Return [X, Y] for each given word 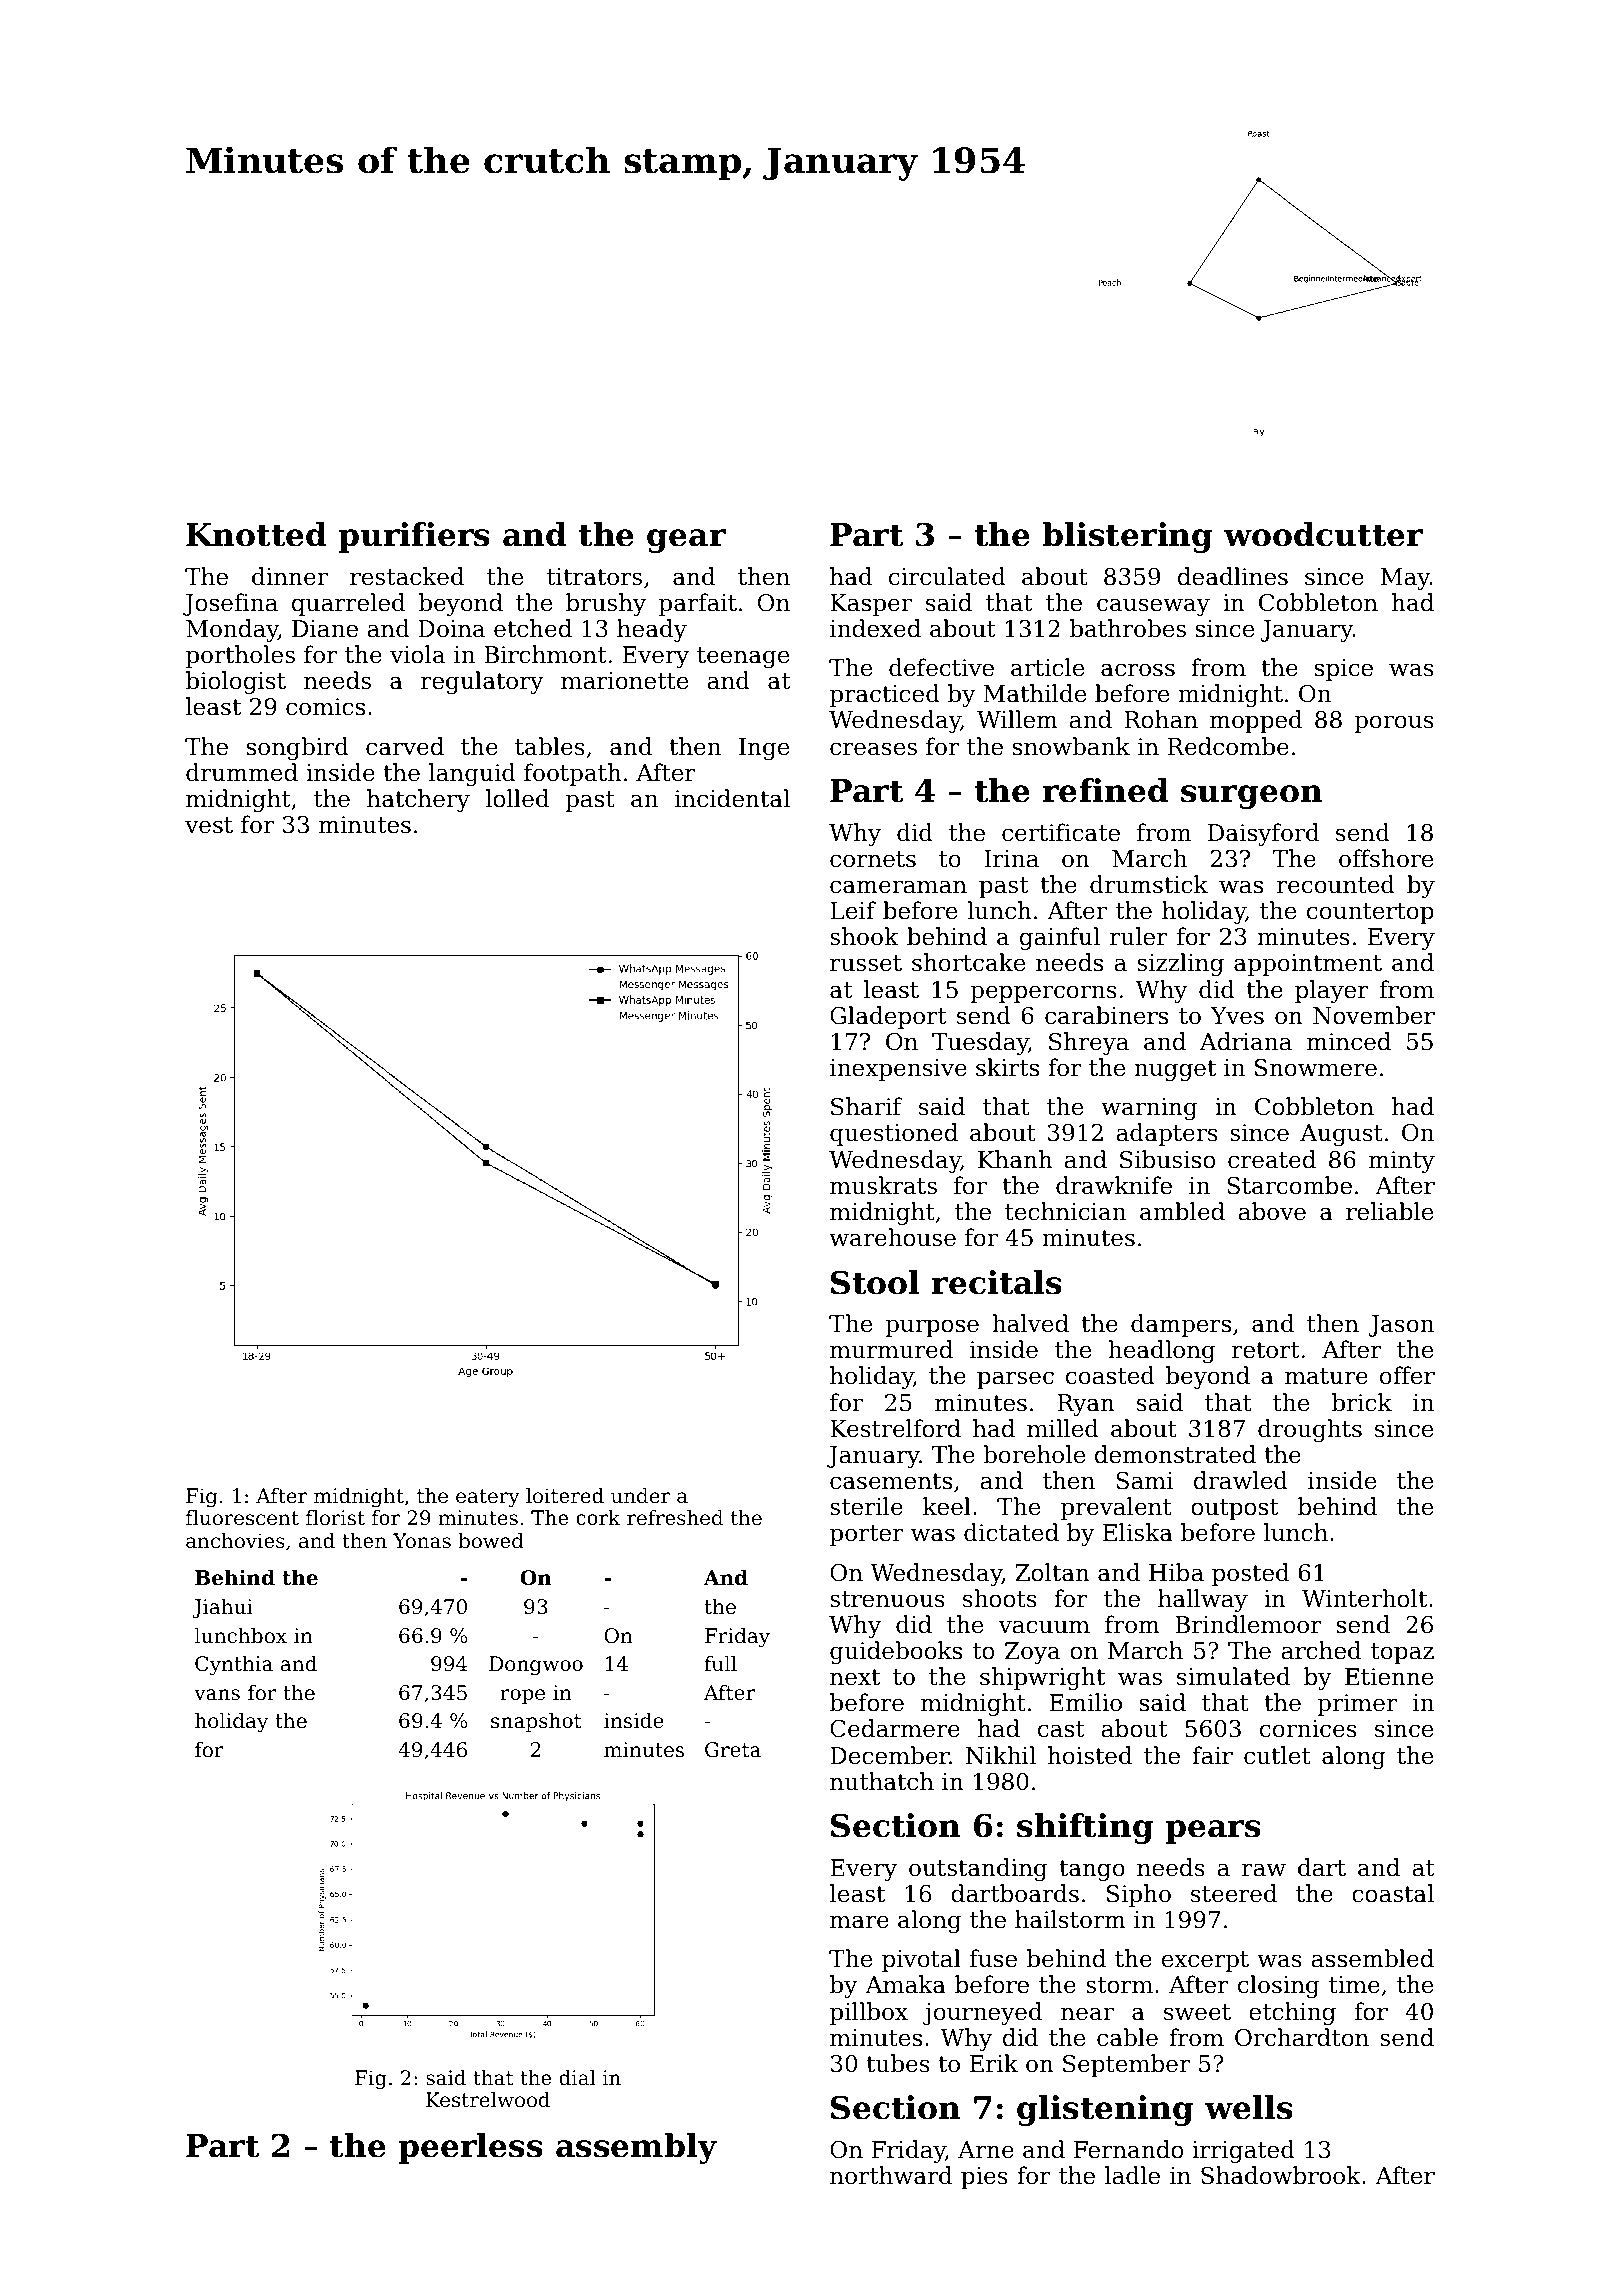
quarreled [348, 604]
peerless [470, 2148]
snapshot [536, 1722]
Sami [1144, 1481]
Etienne [1389, 1677]
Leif [853, 910]
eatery [488, 1498]
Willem [1017, 719]
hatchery [418, 800]
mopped [1256, 721]
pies [984, 2178]
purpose [932, 1328]
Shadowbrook [1281, 2175]
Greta [733, 1750]
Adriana [1246, 1041]
